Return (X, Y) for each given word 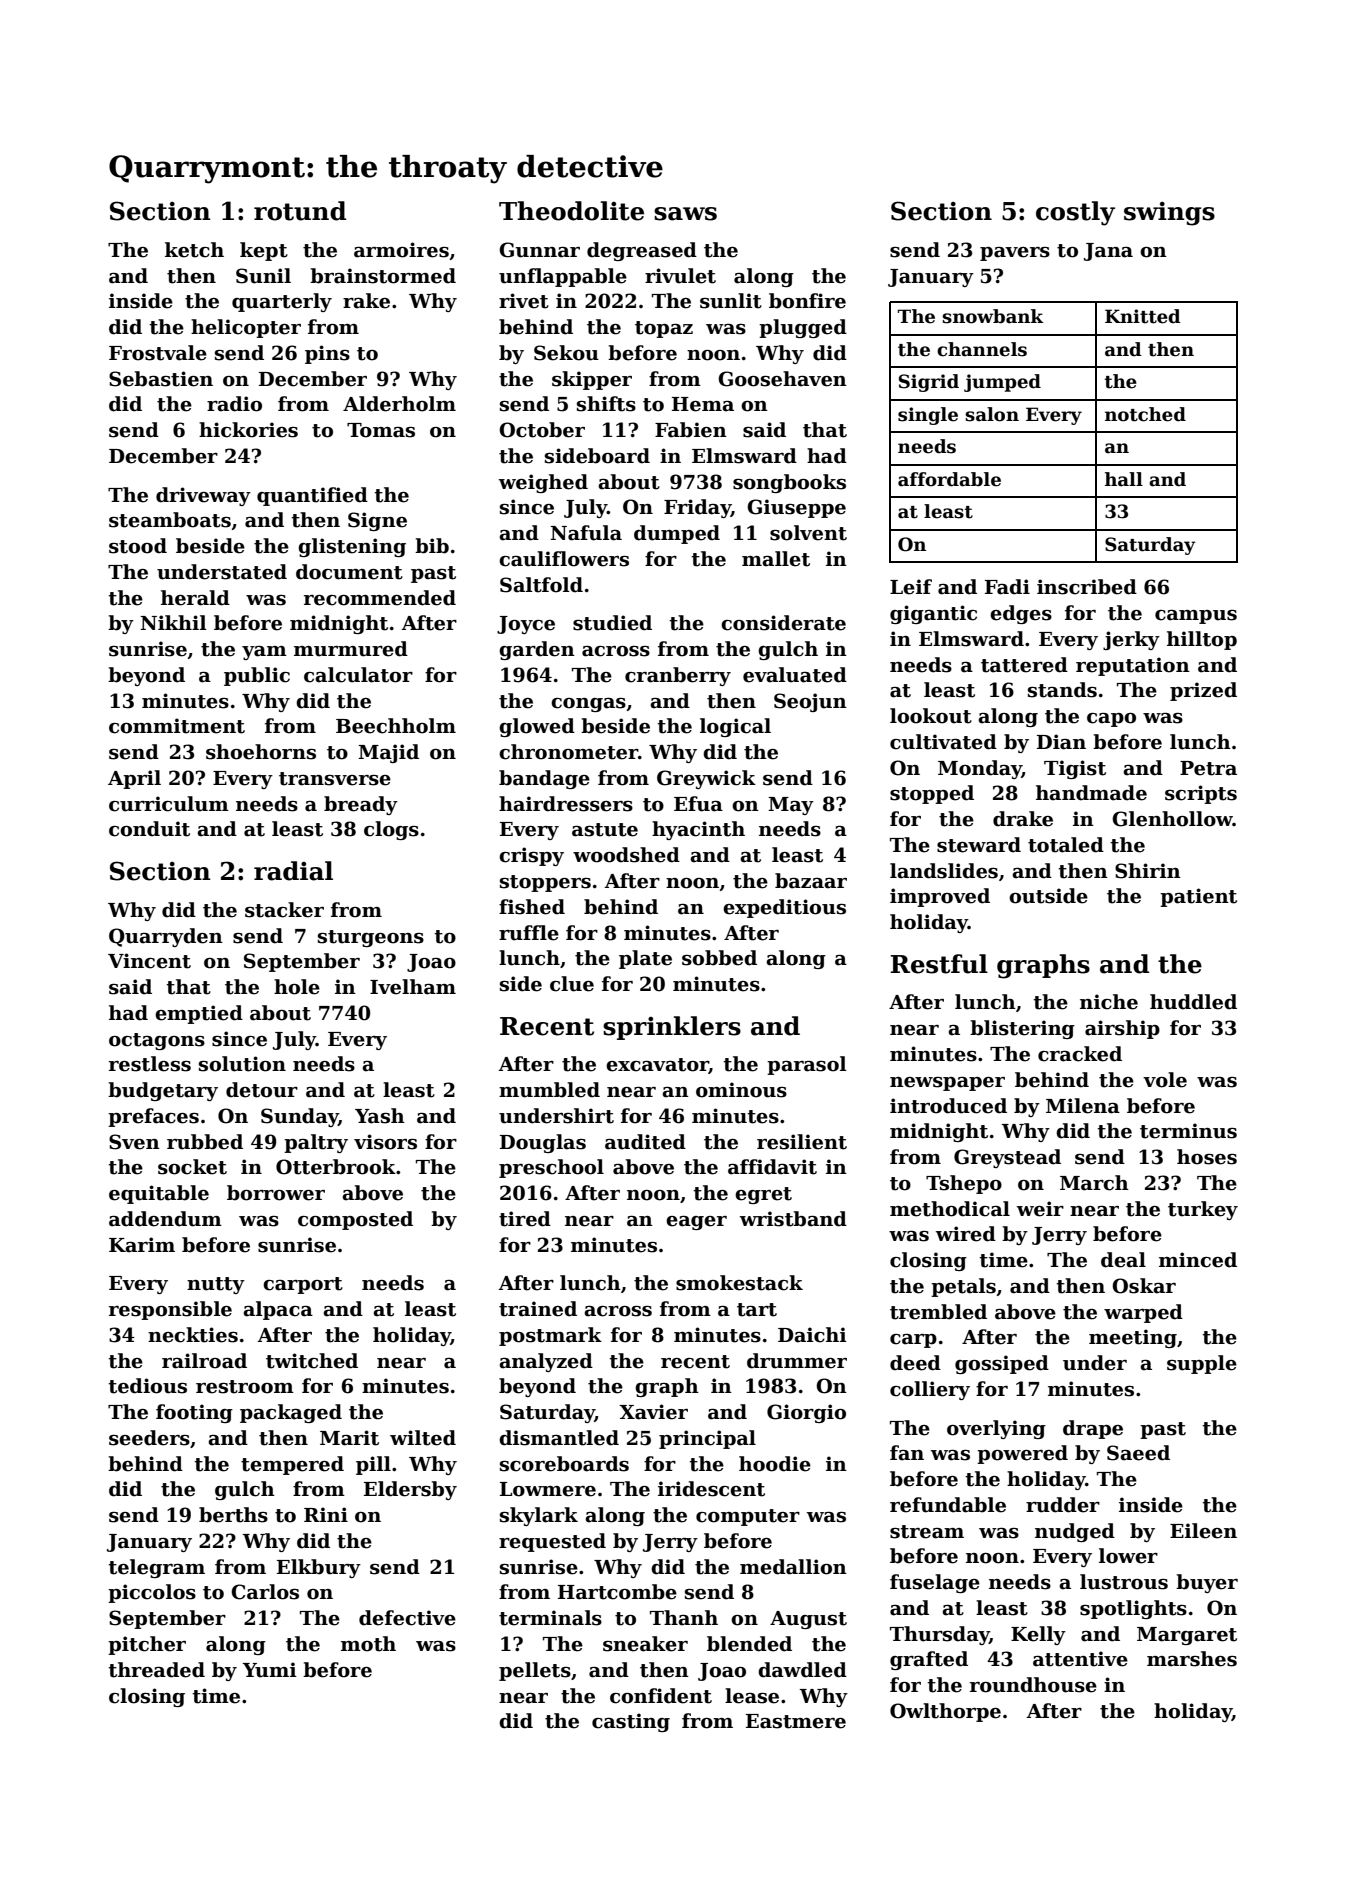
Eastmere (796, 1721)
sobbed (719, 958)
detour (262, 1090)
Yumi (269, 1670)
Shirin (1148, 871)
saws (685, 214)
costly (1075, 213)
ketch (194, 250)
